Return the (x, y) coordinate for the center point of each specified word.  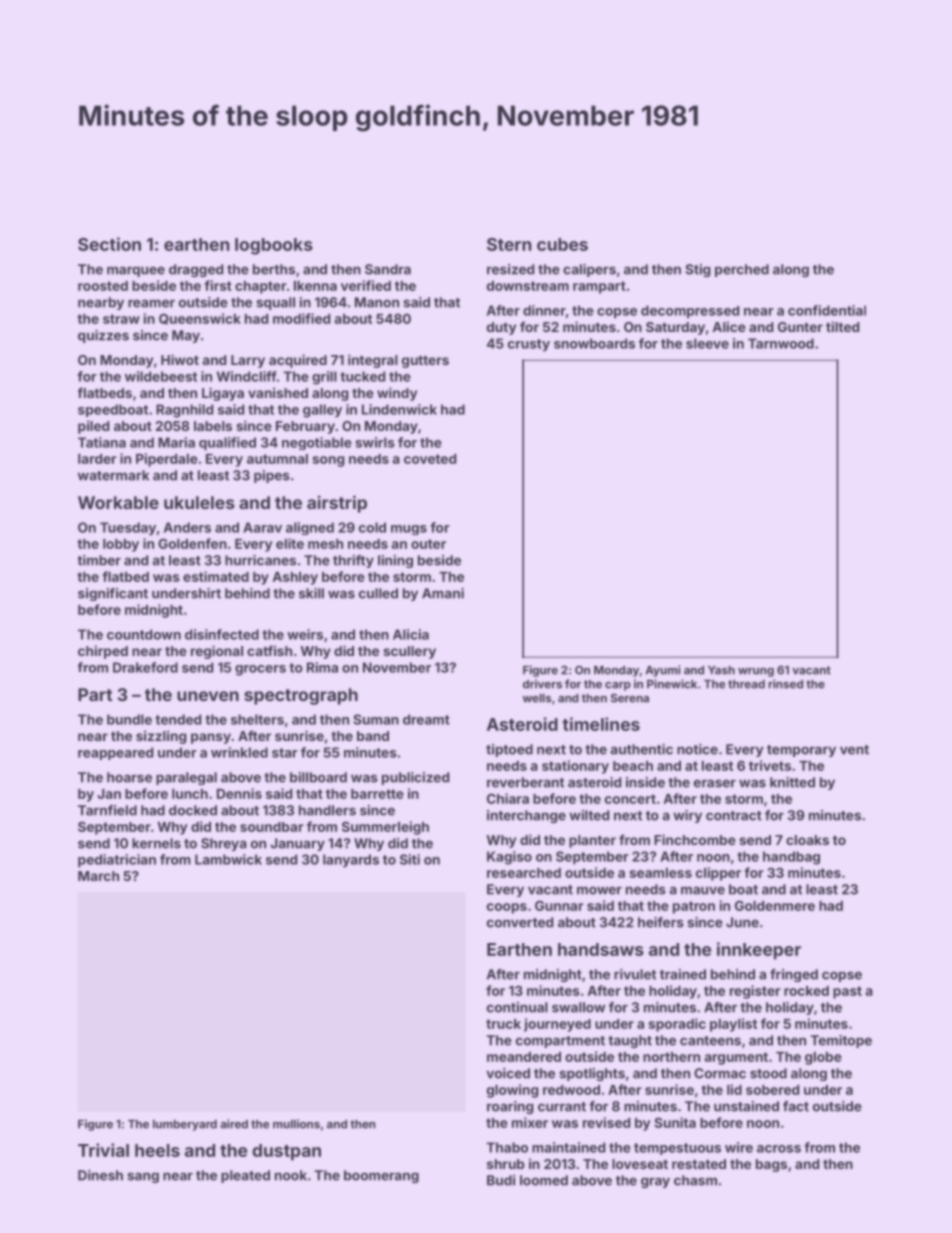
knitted (792, 782)
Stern (509, 244)
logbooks (274, 246)
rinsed (785, 684)
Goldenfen (192, 543)
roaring (510, 1107)
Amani (443, 593)
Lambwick (228, 859)
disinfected (222, 634)
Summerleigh (385, 828)
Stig (698, 270)
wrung (756, 672)
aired (234, 1124)
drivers (542, 684)
